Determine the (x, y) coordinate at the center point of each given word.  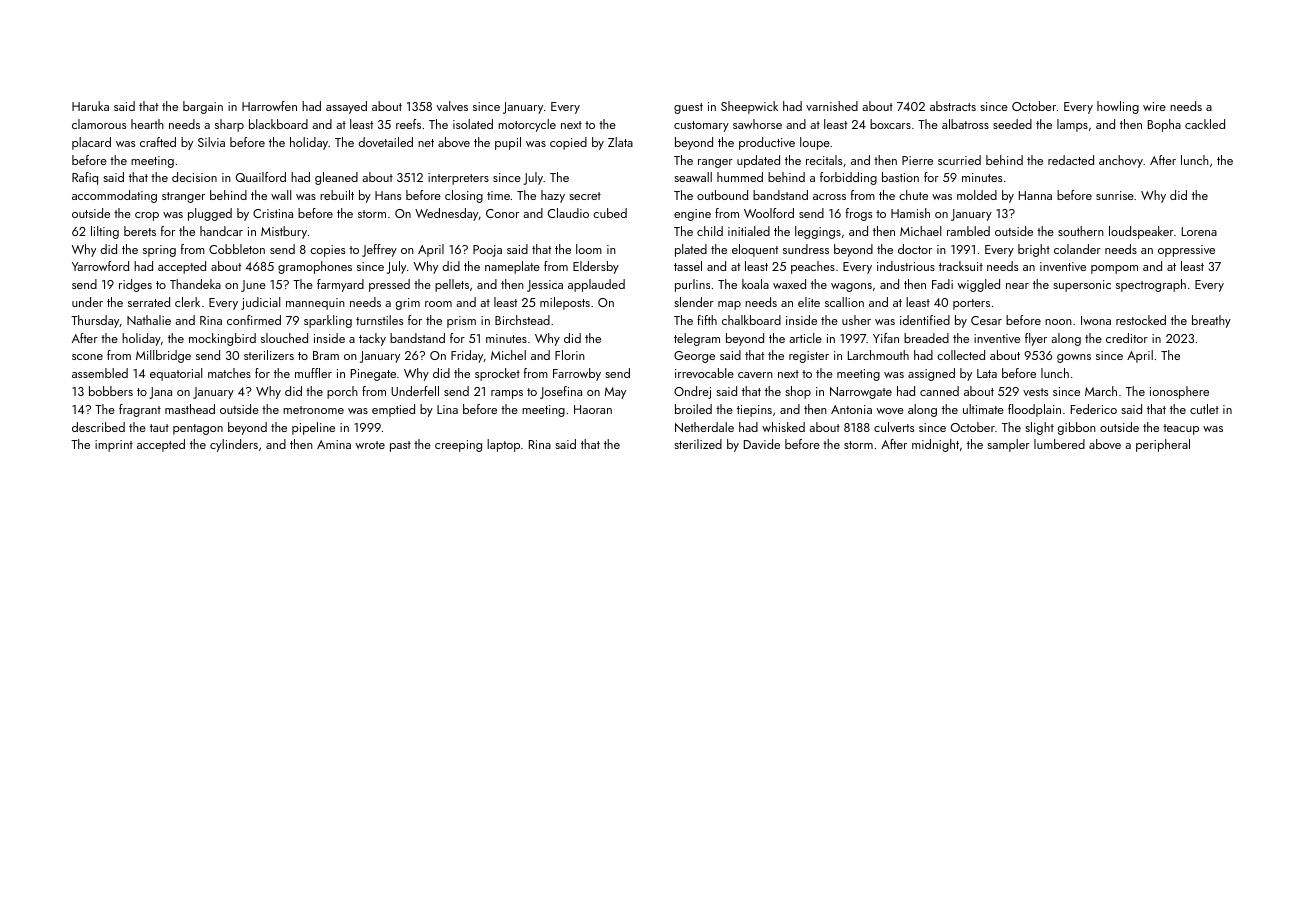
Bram (326, 355)
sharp (229, 125)
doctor (915, 249)
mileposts (565, 303)
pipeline (313, 428)
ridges (135, 285)
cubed (610, 213)
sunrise (1115, 195)
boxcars (890, 124)
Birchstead (522, 320)
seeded (1012, 124)
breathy (1211, 321)
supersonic (1082, 286)
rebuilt (337, 195)
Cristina (273, 213)
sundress (806, 249)
